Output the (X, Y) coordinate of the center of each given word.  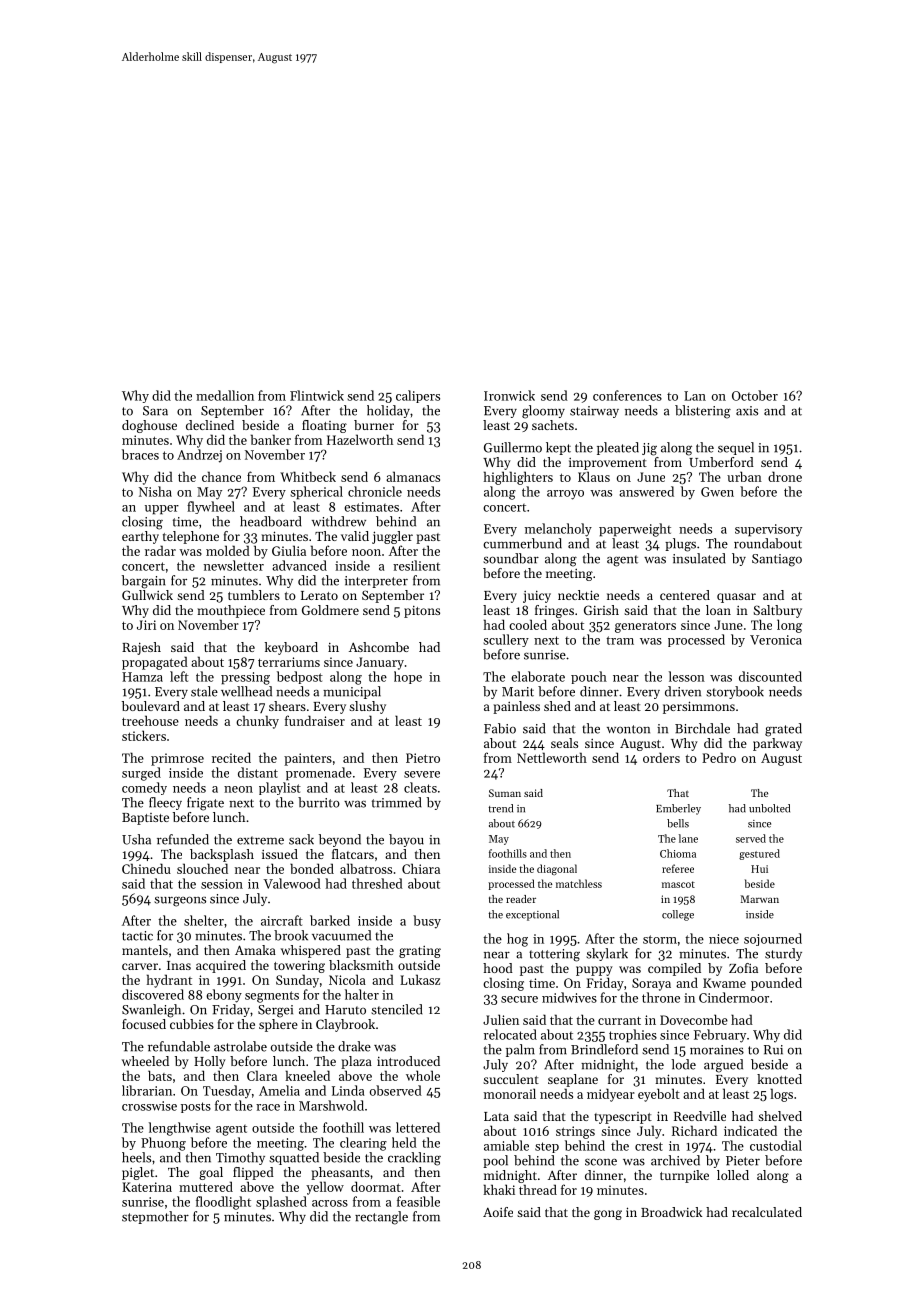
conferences (627, 395)
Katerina (147, 1187)
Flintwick (317, 395)
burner (374, 425)
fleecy (165, 803)
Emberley (678, 809)
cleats (420, 787)
